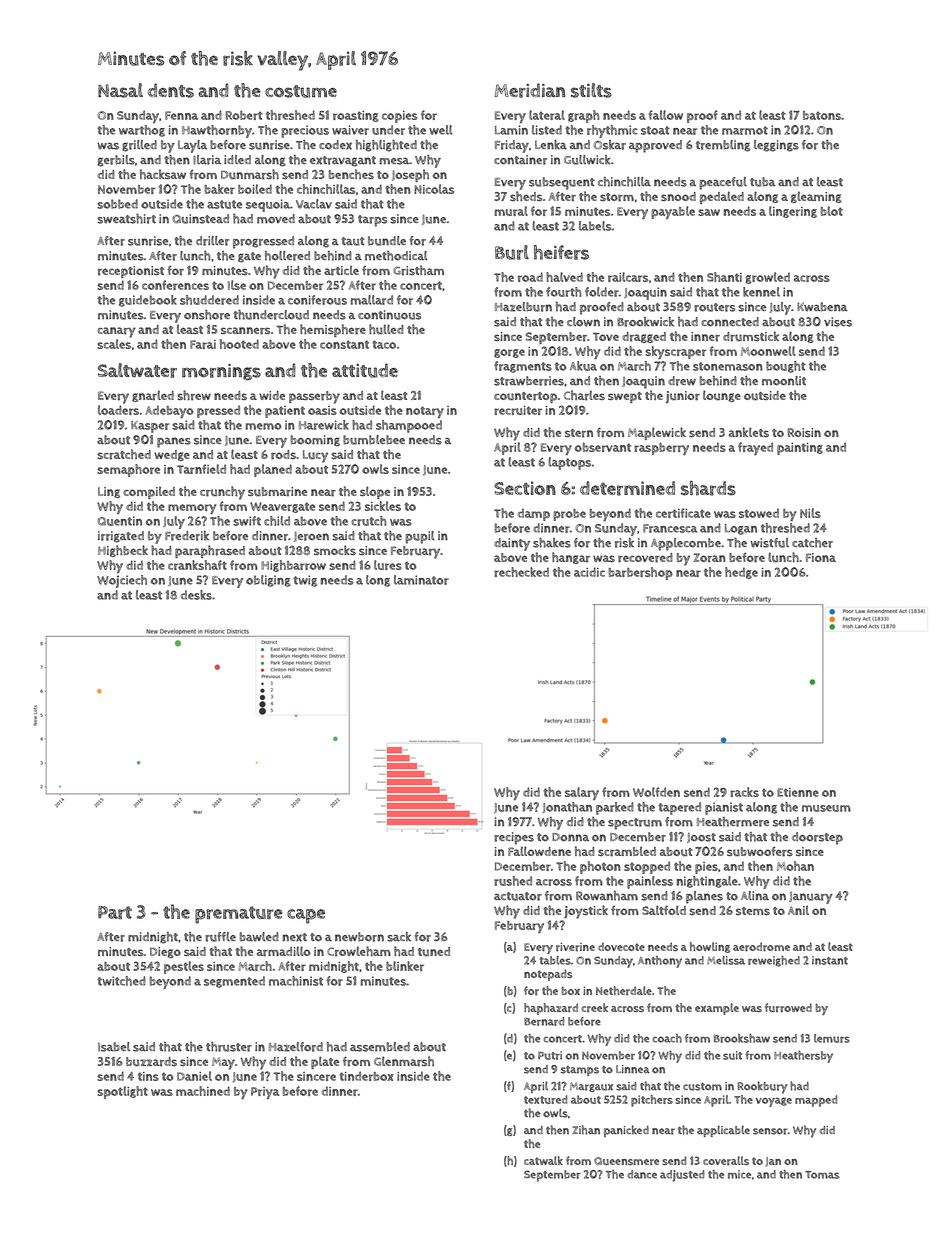 This screenshot has height=1233, width=952. Describe the element at coordinates (679, 808) in the screenshot. I see `tapered` at that location.
